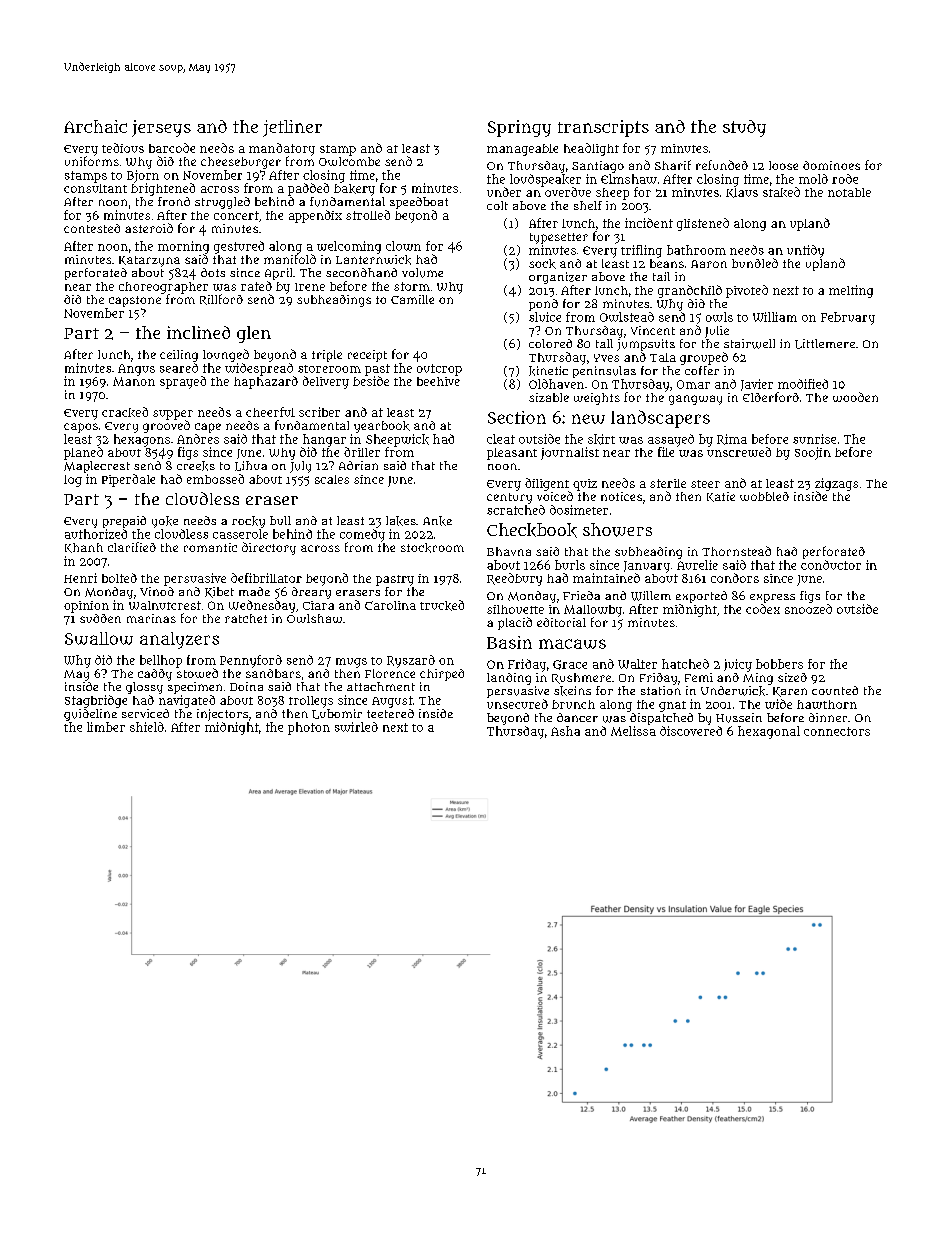 The height and width of the screenshot is (1233, 952). I want to click on Carolina, so click(390, 605).
